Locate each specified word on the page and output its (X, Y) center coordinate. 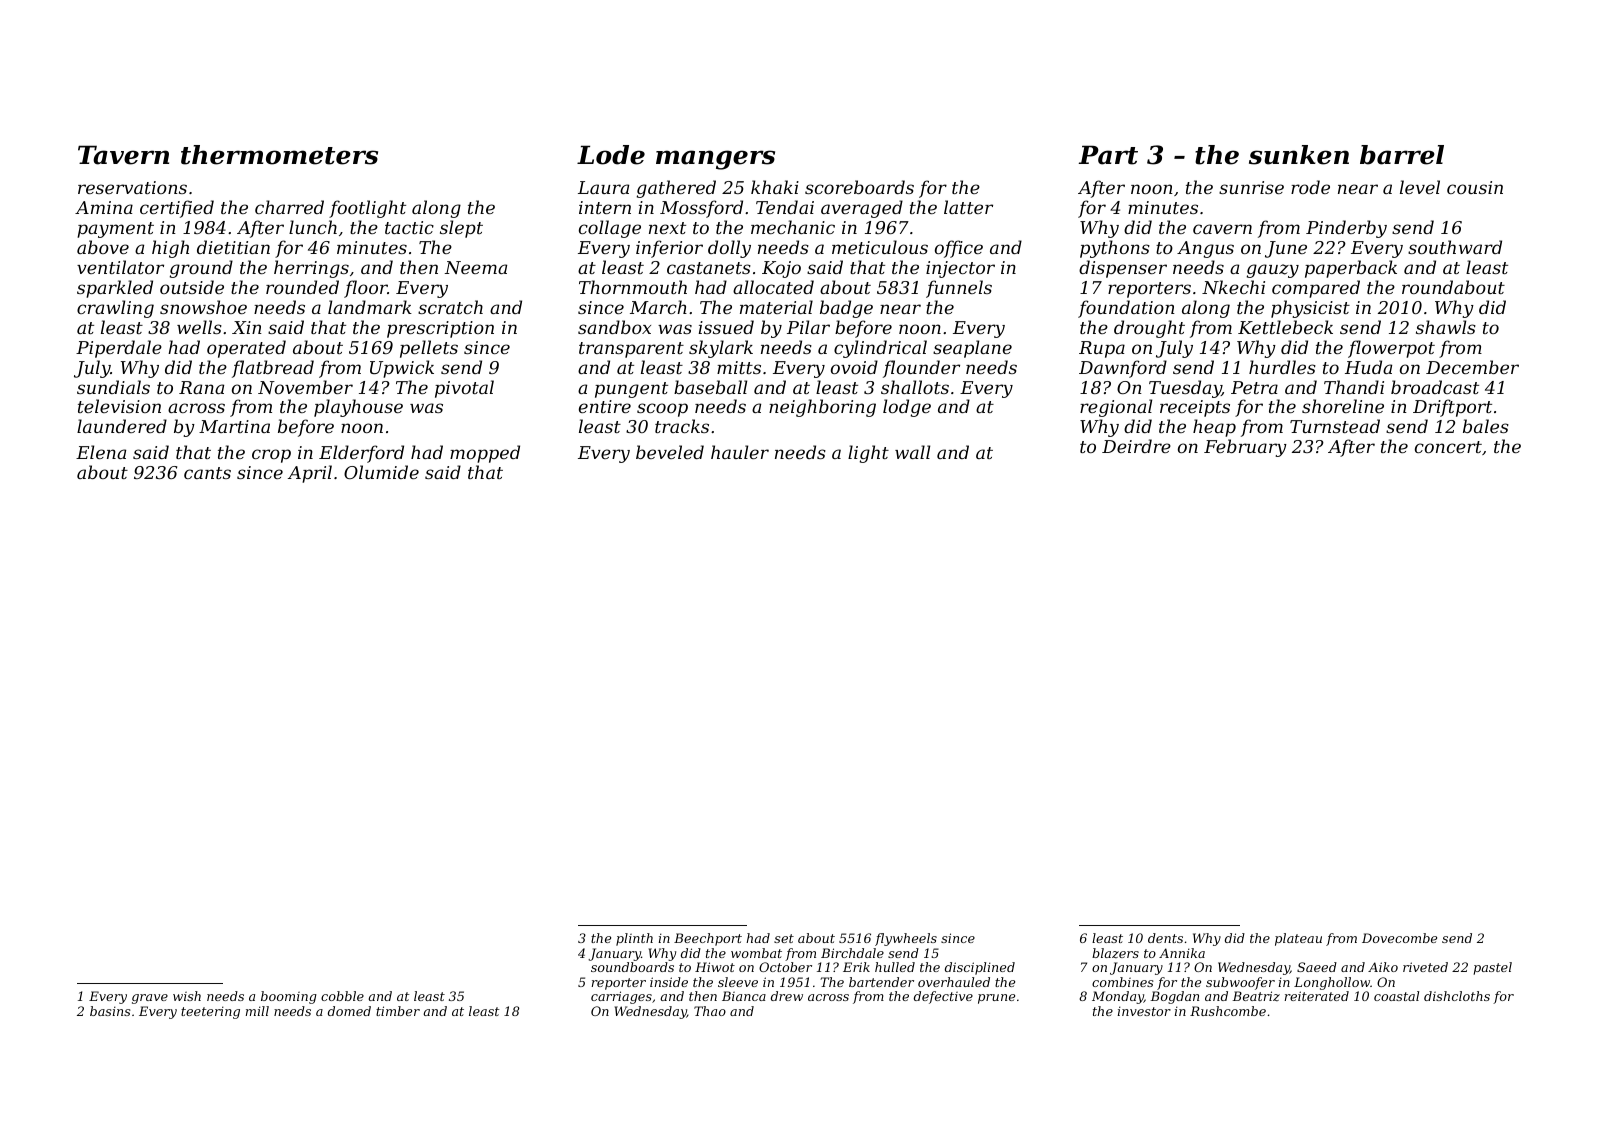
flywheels (906, 939)
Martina (234, 426)
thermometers (279, 155)
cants (207, 473)
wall (912, 452)
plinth (634, 939)
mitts (739, 367)
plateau (1298, 939)
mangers (715, 160)
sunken (1299, 155)
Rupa (1102, 349)
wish (187, 996)
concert (1448, 447)
